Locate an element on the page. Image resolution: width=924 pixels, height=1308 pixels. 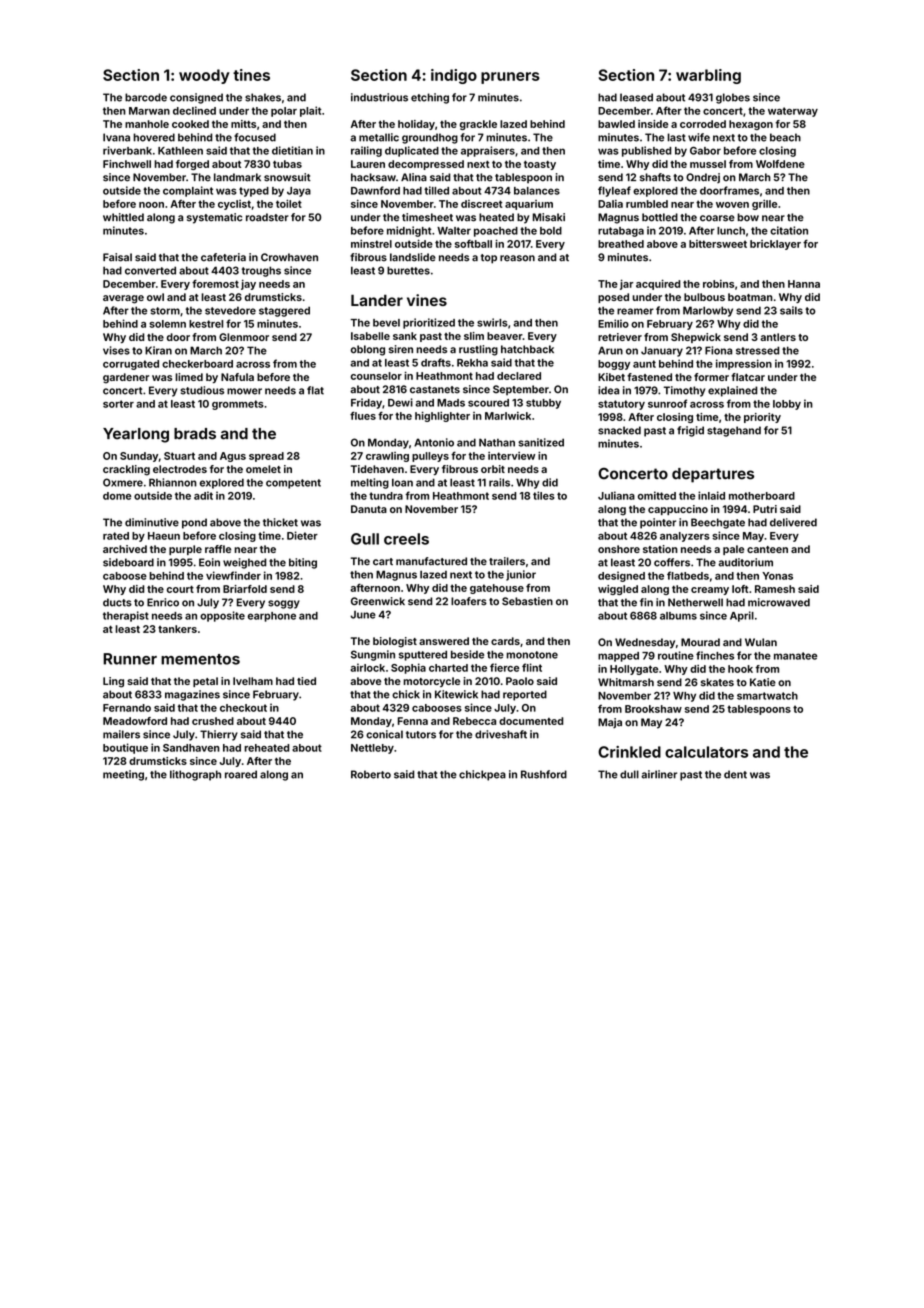
riverbank is located at coordinates (127, 150).
